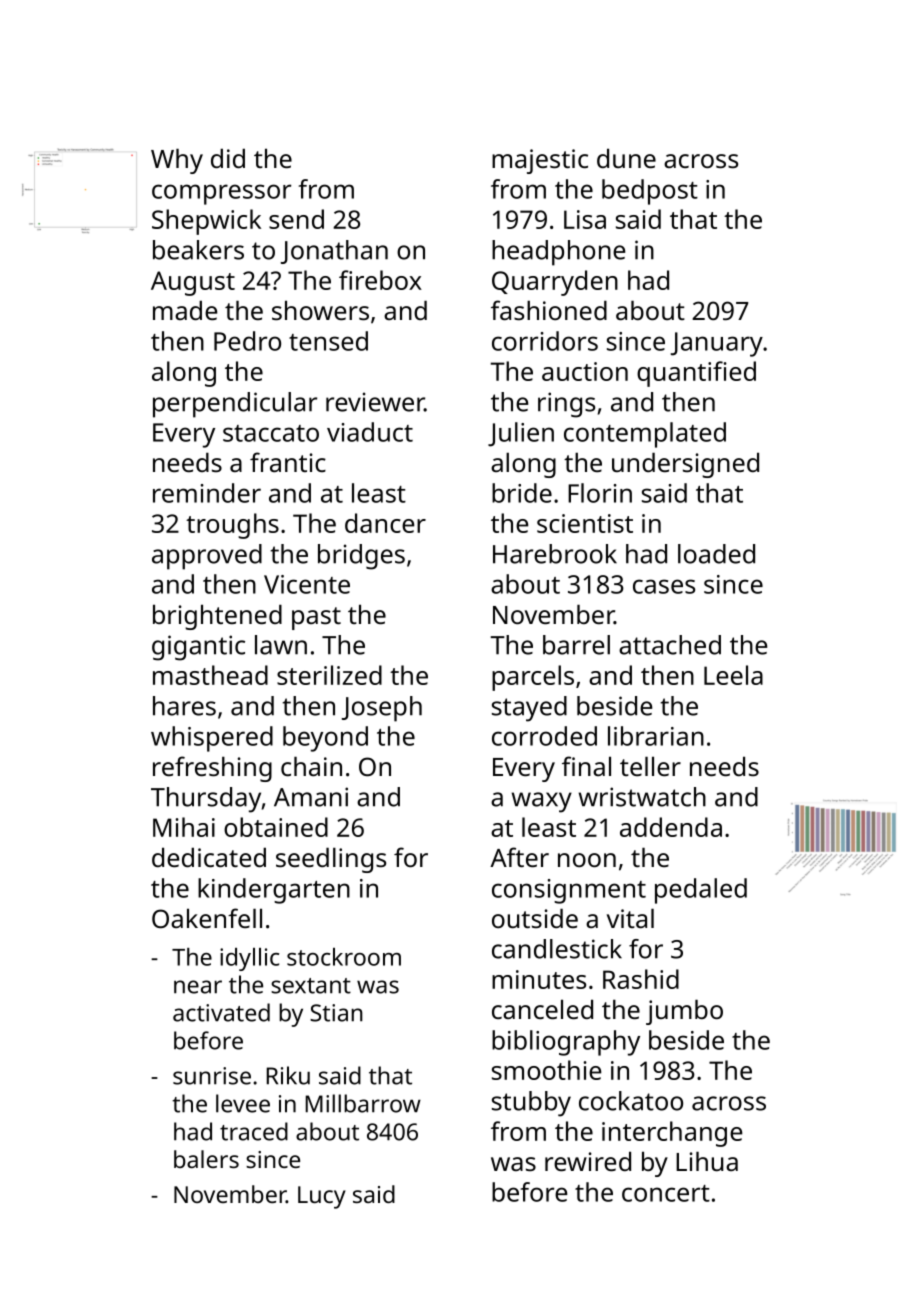 Image resolution: width=924 pixels, height=1311 pixels. Describe the element at coordinates (221, 194) in the screenshot. I see `compressor` at that location.
